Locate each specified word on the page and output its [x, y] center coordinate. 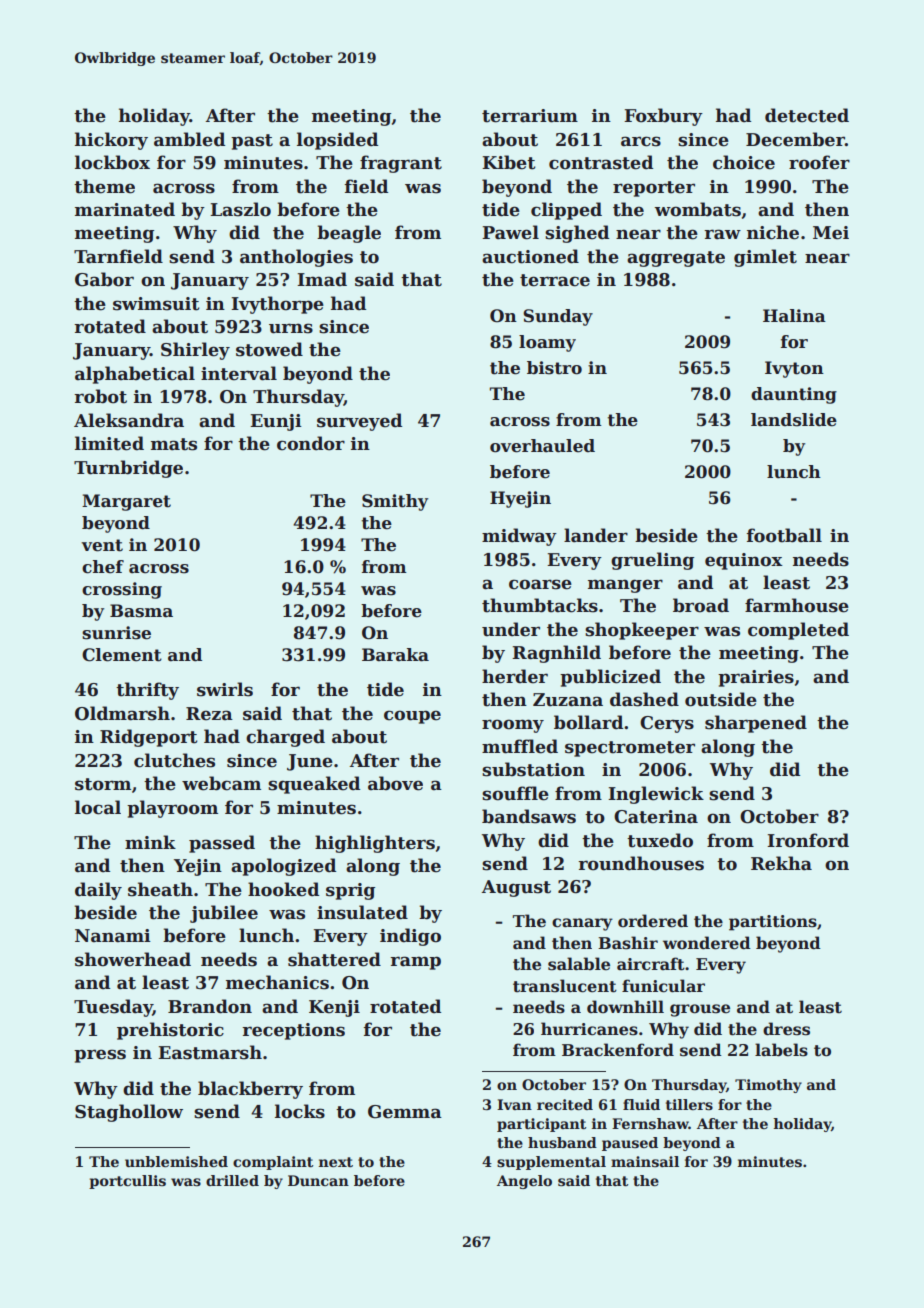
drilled [232, 1180]
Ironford [808, 840]
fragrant [401, 164]
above [395, 783]
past [252, 142]
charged [285, 738]
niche [773, 232]
